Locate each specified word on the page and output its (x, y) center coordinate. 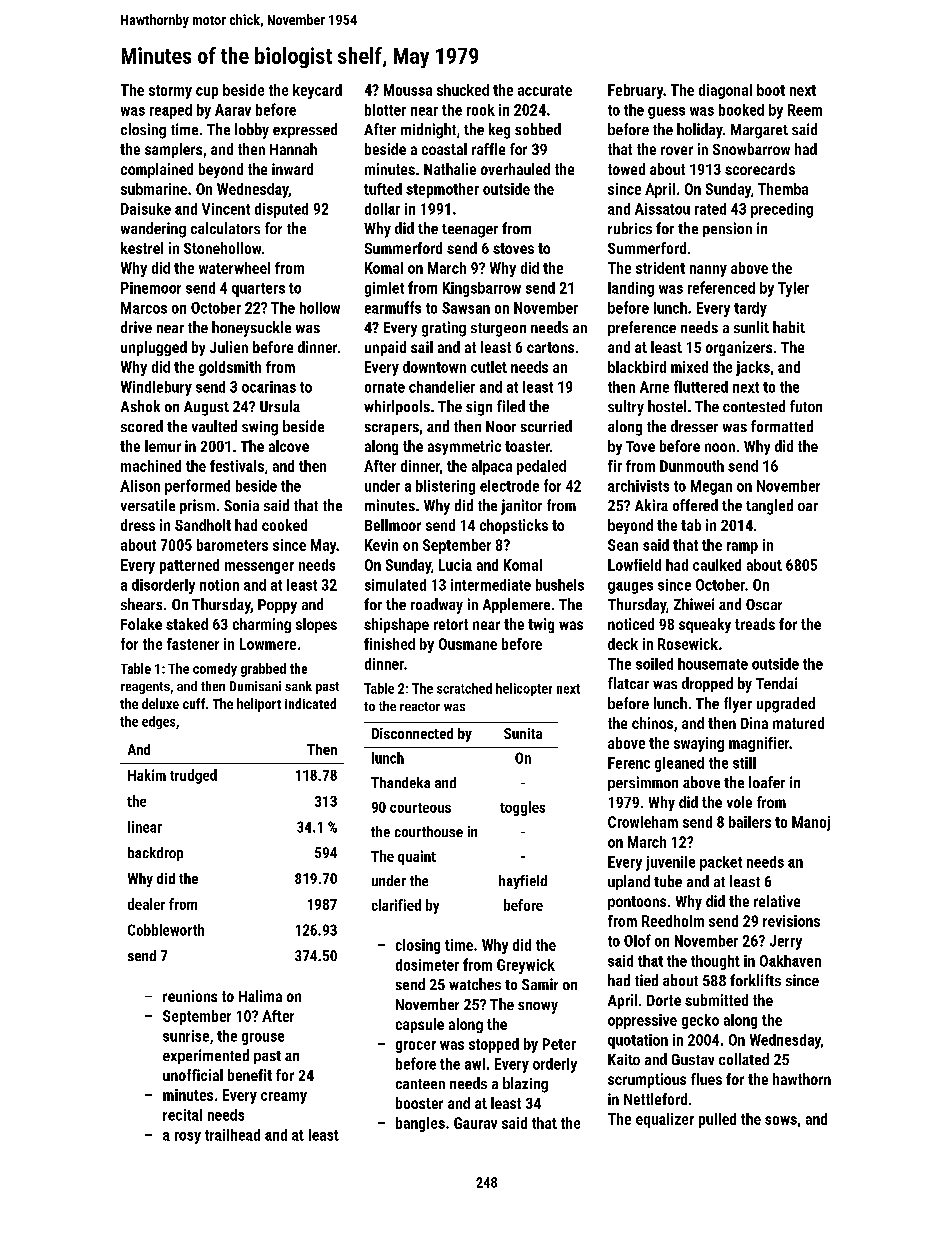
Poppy (277, 606)
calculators (225, 228)
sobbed (538, 129)
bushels (560, 585)
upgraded (786, 705)
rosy (188, 1138)
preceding (782, 210)
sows (781, 1120)
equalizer (665, 1120)
